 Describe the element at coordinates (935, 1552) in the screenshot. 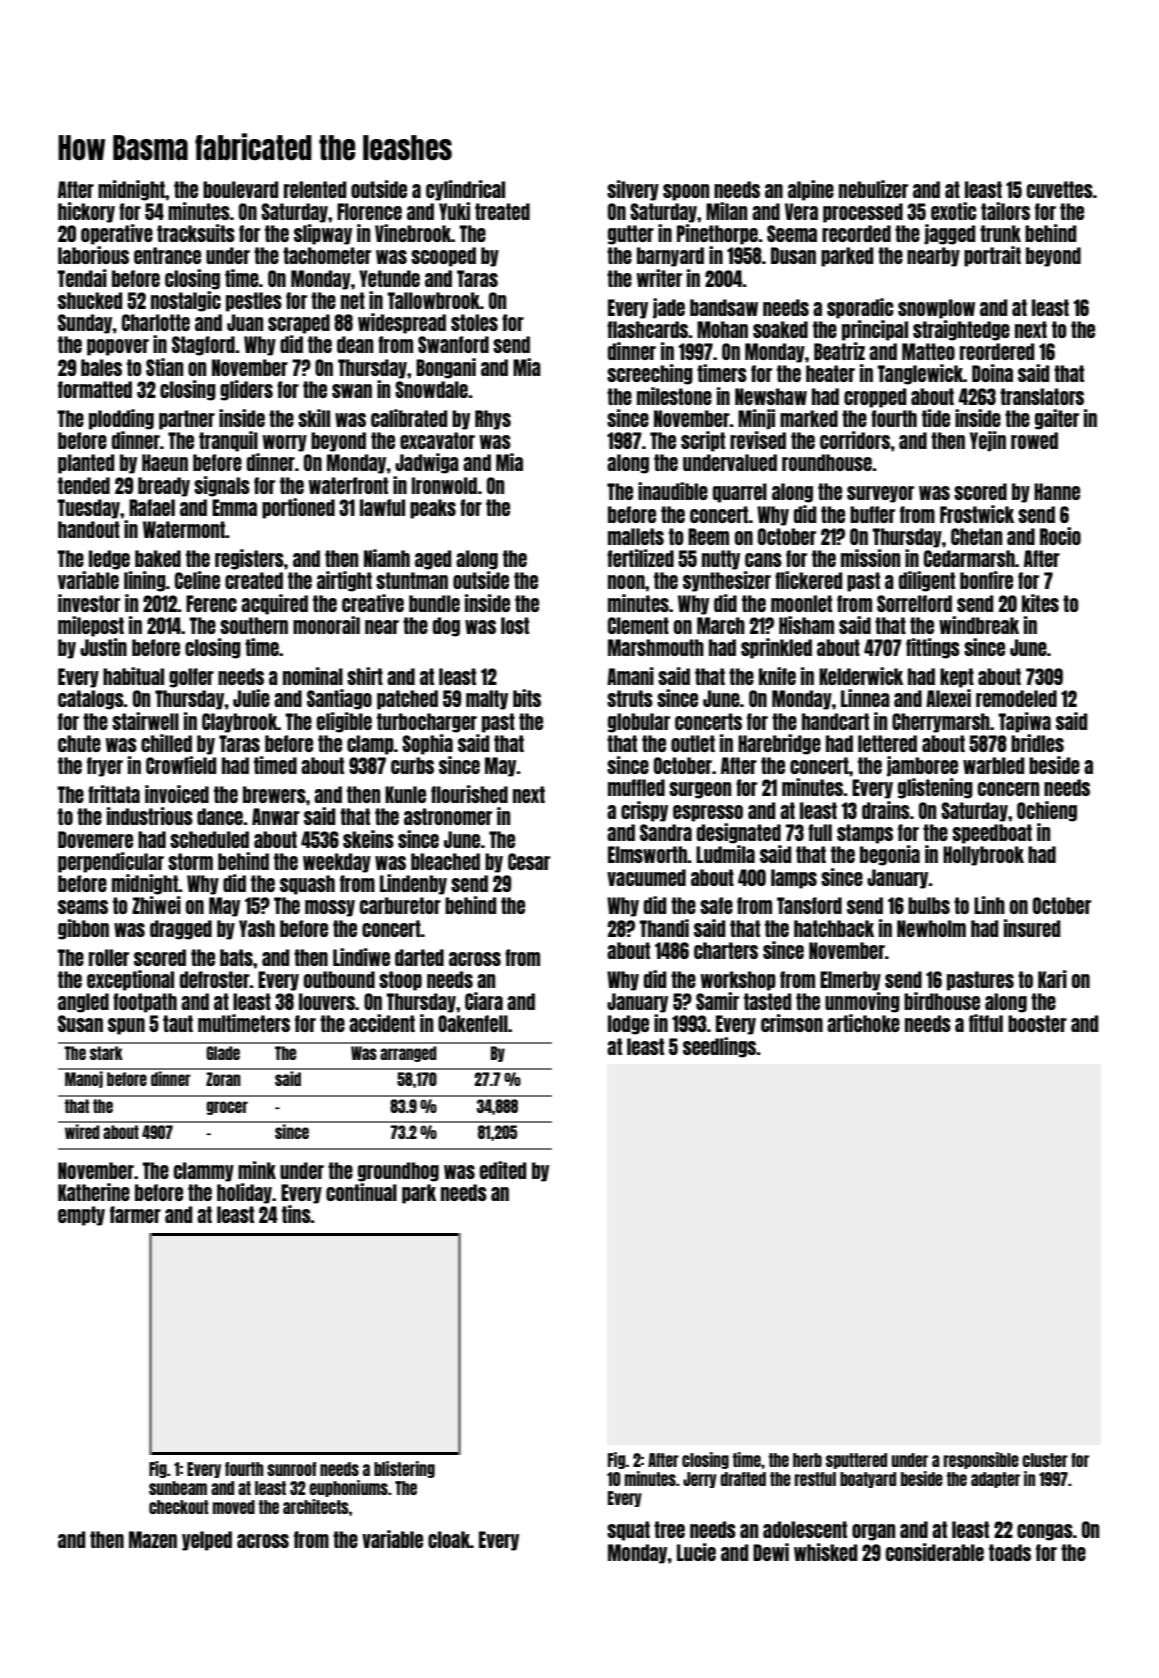

I see `considerable` at that location.
